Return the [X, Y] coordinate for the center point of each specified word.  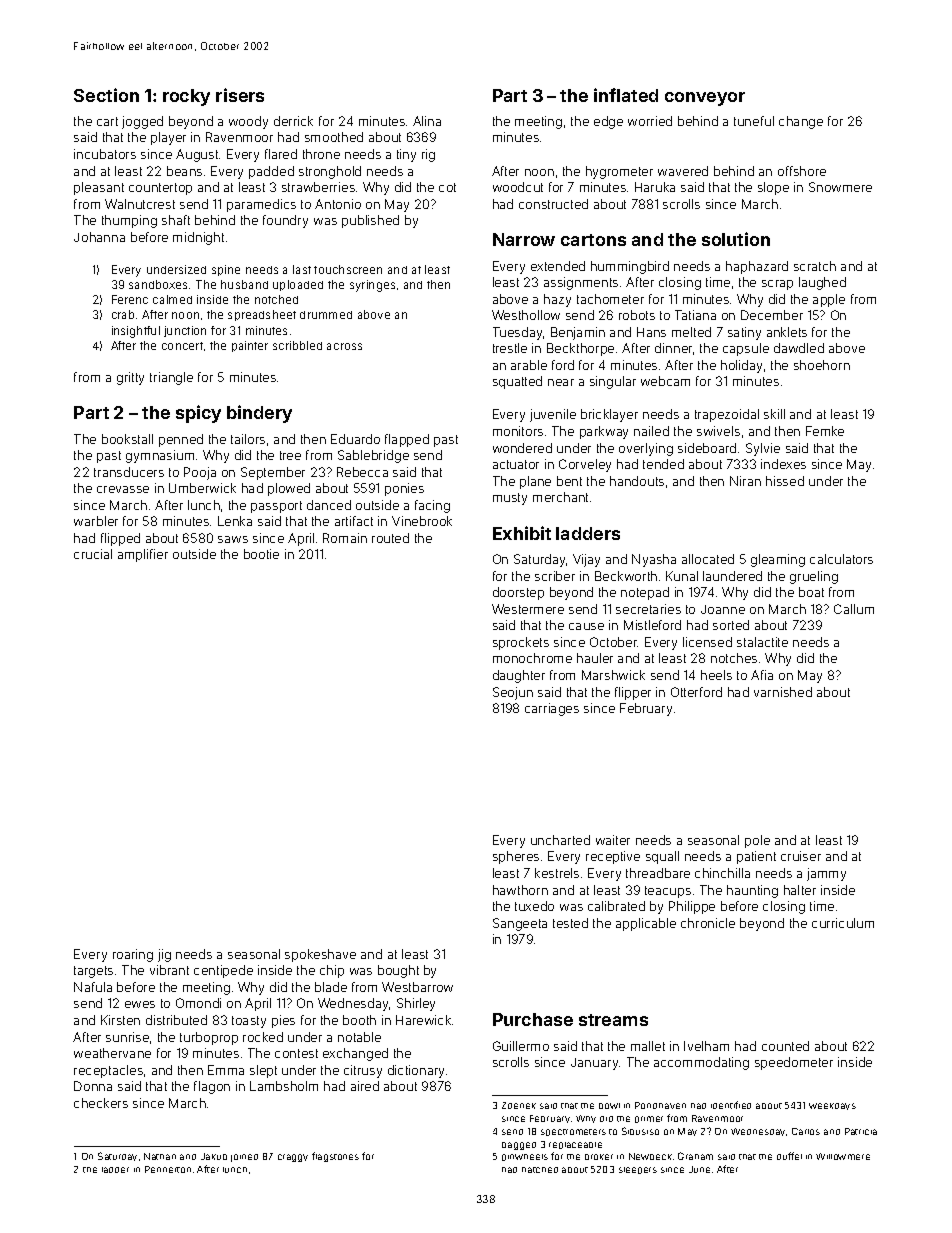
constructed [553, 204]
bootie [261, 554]
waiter [613, 840]
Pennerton [168, 1169]
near [561, 382]
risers [240, 95]
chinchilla [722, 873]
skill [774, 414]
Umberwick [202, 488]
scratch [815, 266]
